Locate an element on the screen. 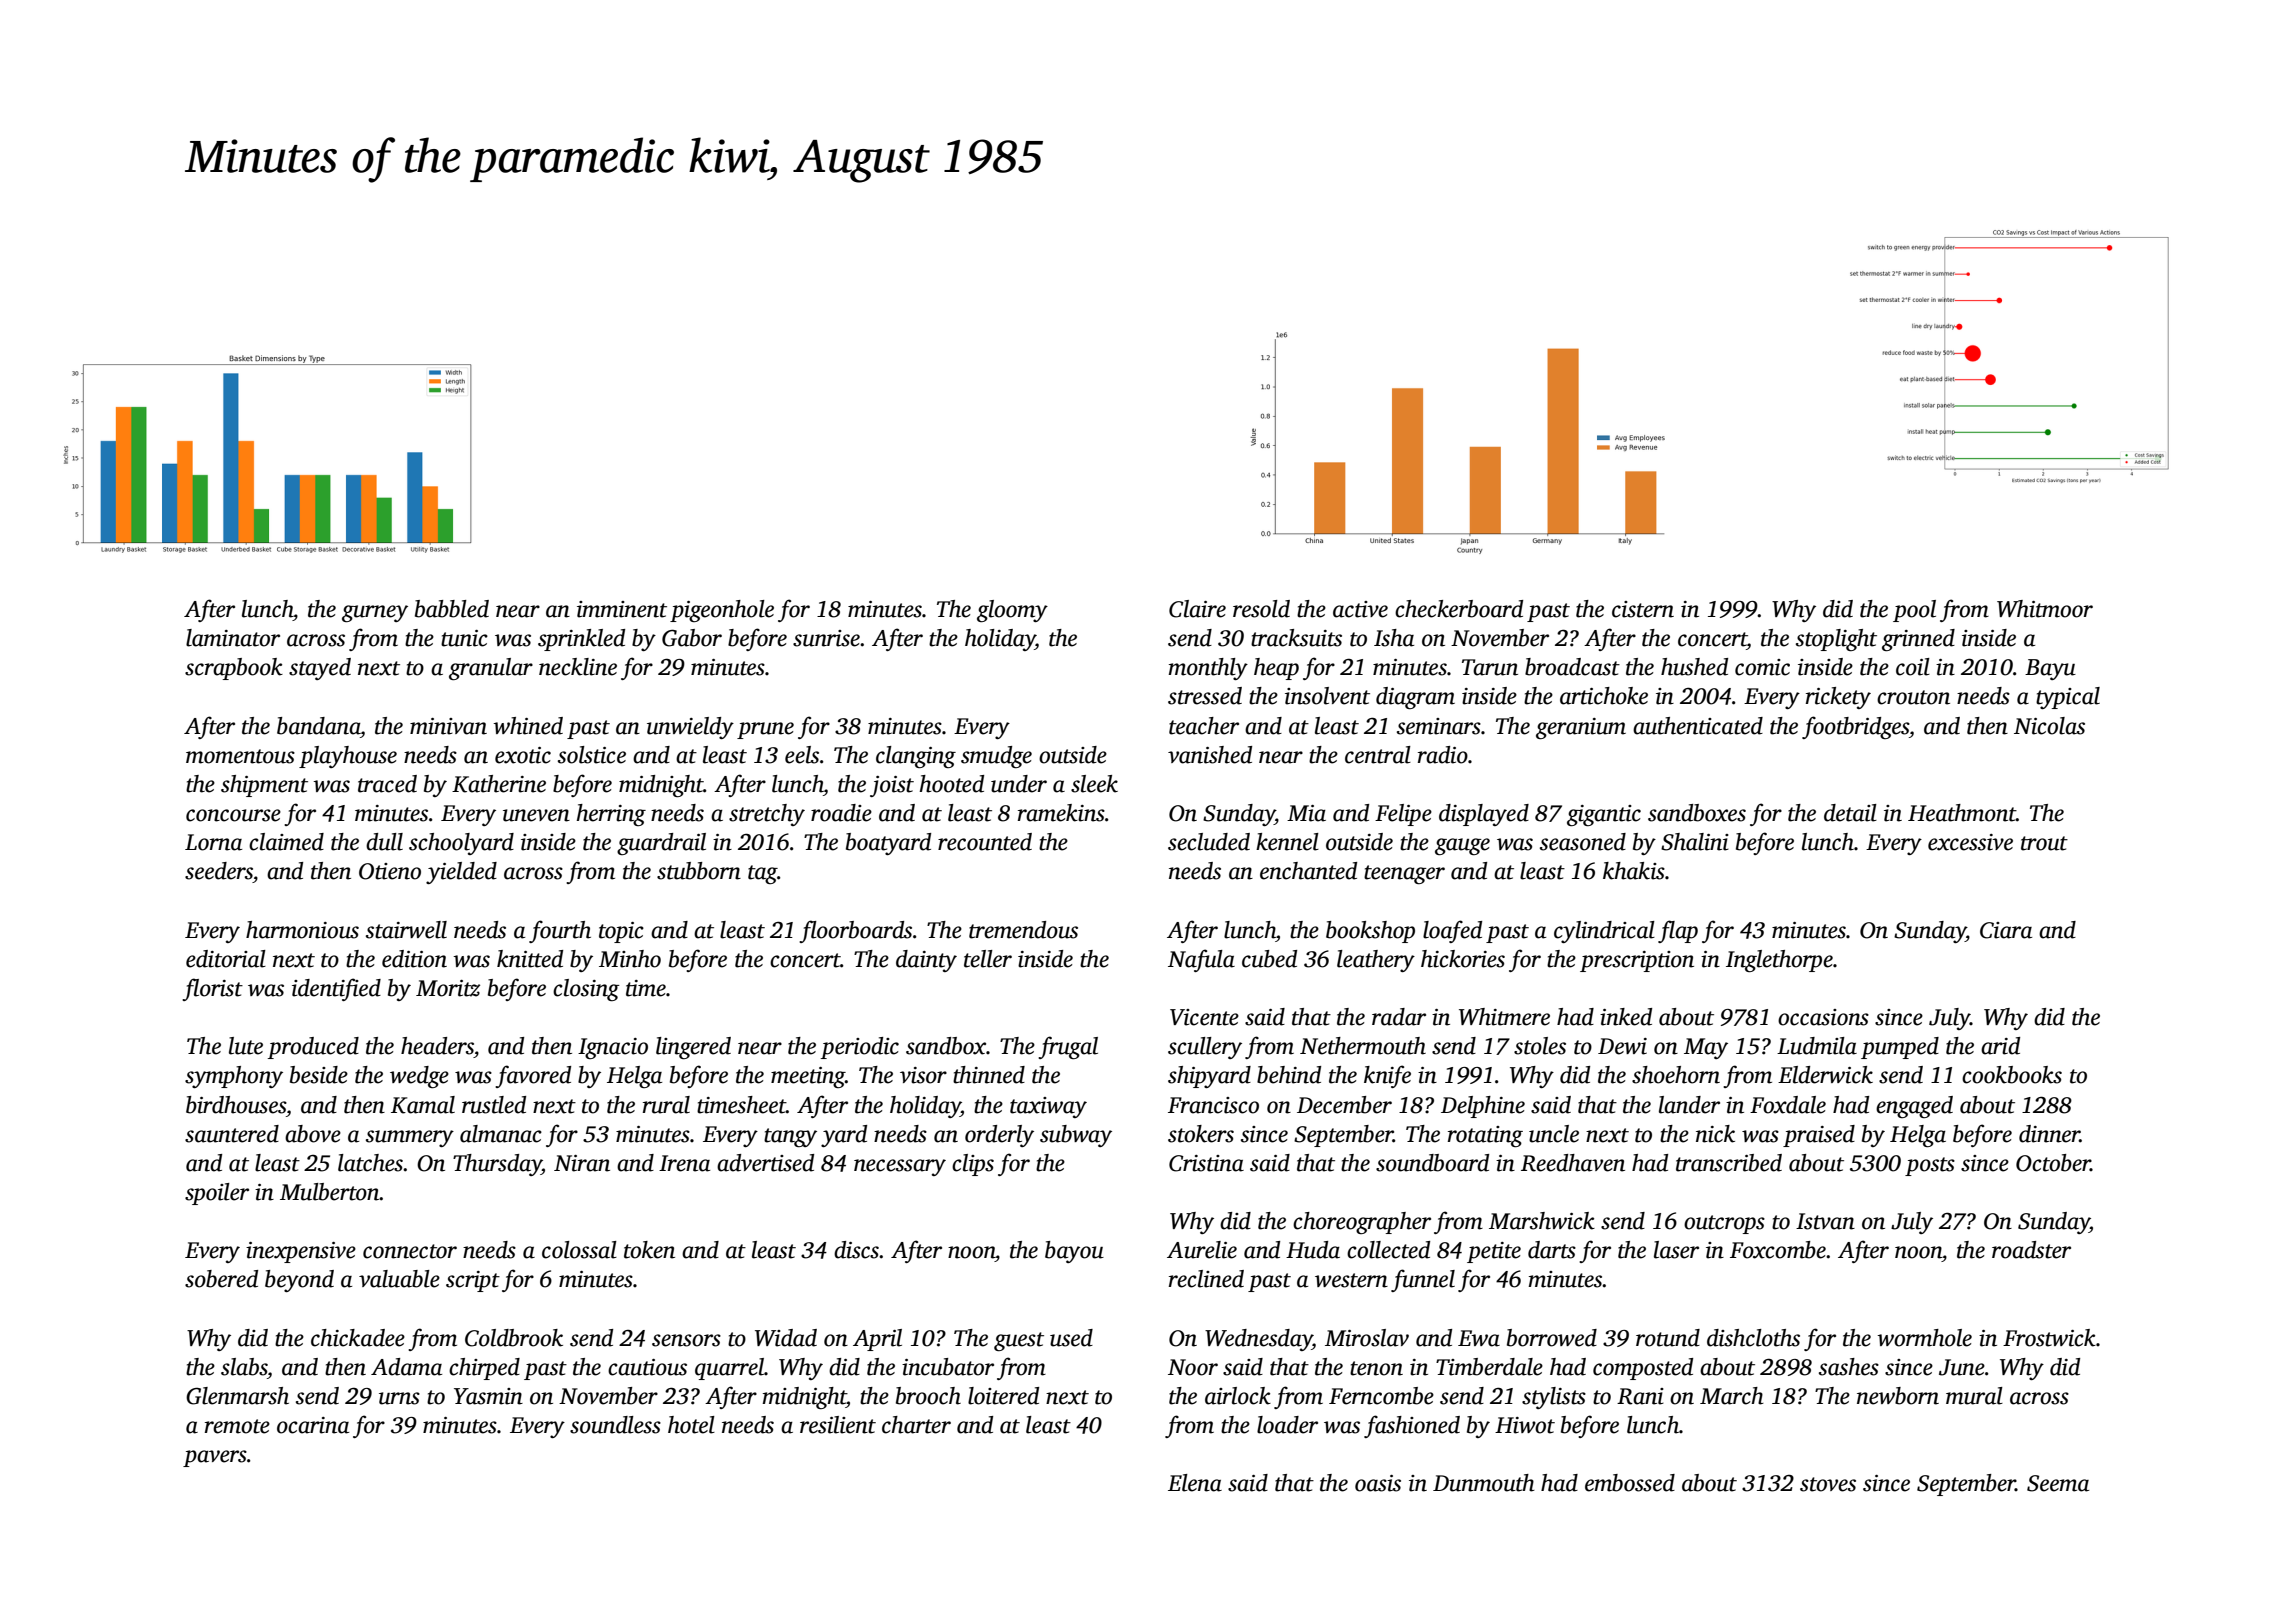 The height and width of the screenshot is (1620, 2292). imminent is located at coordinates (622, 609).
